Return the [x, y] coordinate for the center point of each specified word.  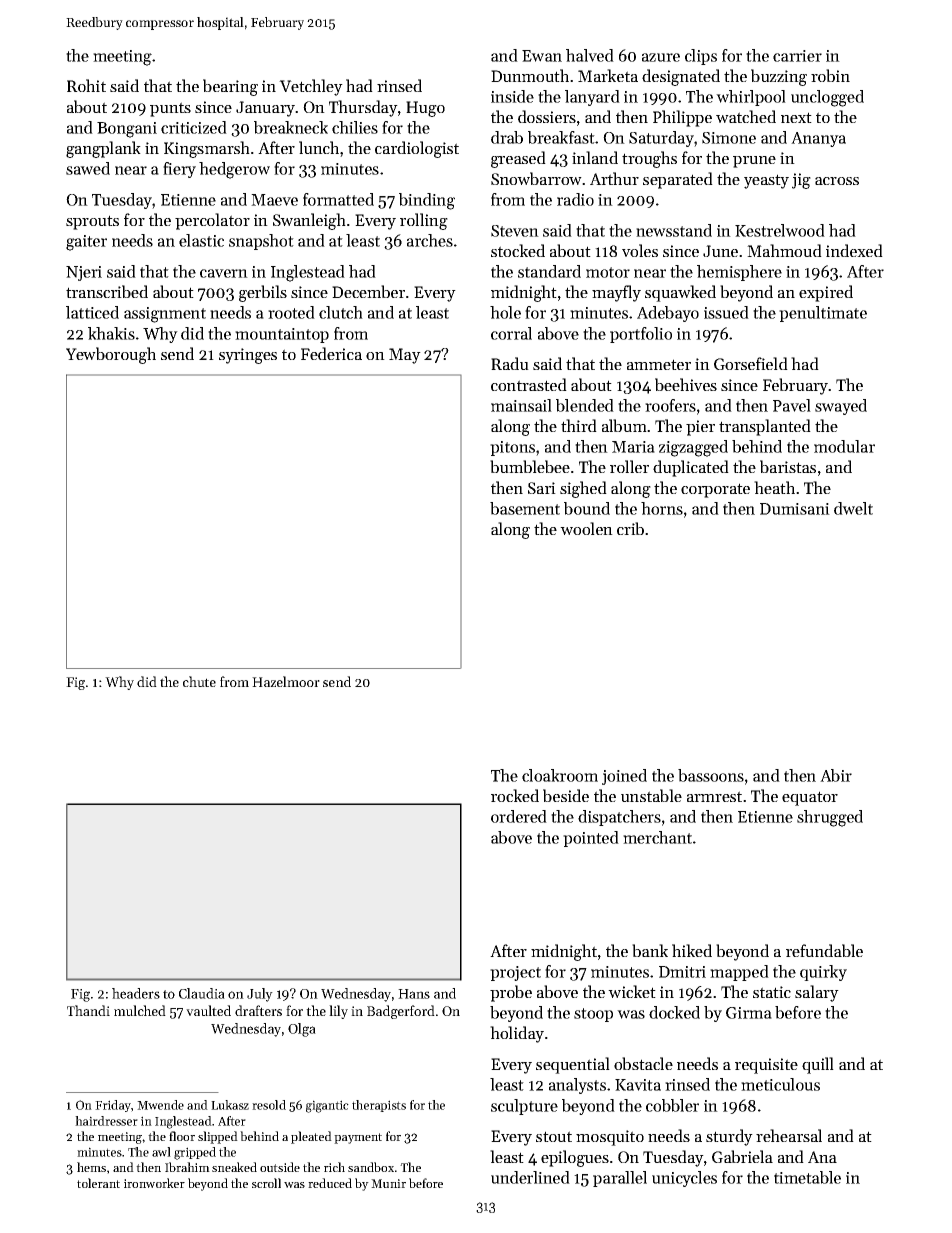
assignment [165, 315]
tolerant [98, 1183]
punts [170, 109]
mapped [739, 973]
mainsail [521, 405]
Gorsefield [751, 363]
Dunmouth [530, 75]
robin [830, 75]
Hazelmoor [286, 681]
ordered [519, 816]
